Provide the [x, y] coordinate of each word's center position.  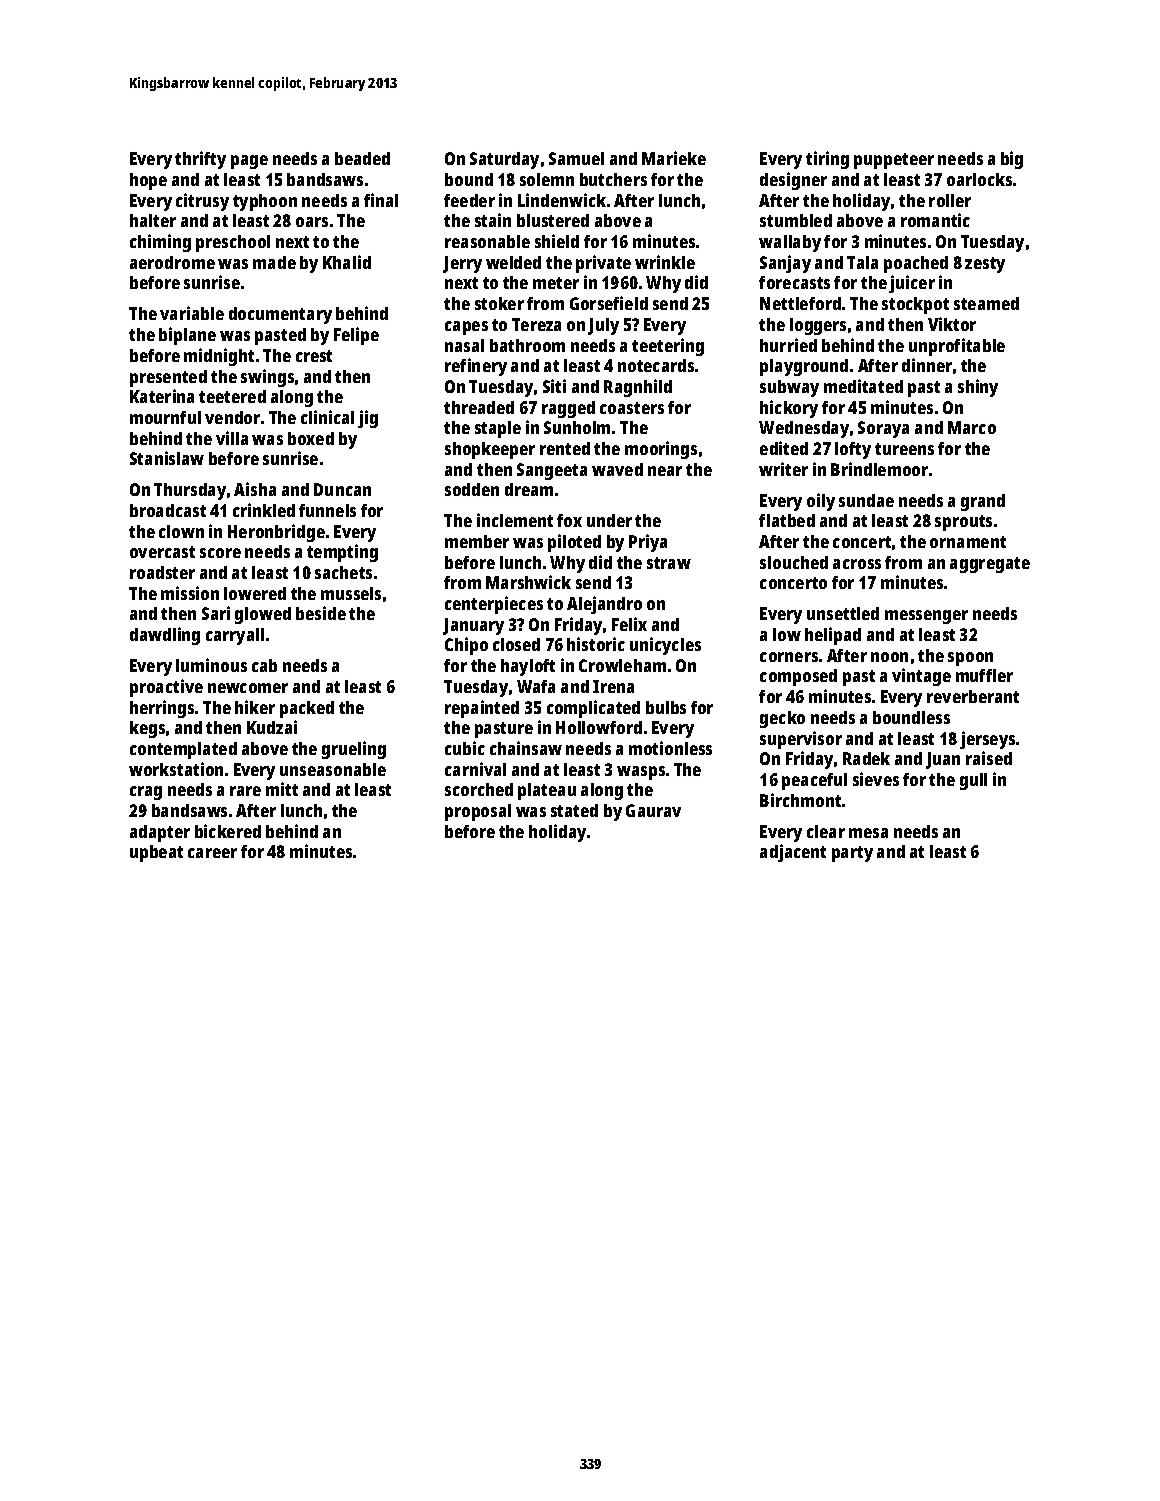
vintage [921, 677]
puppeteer [894, 161]
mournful [165, 417]
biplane [187, 336]
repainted [482, 709]
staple [498, 429]
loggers [818, 326]
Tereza [536, 324]
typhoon [265, 202]
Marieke [674, 158]
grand [983, 502]
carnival [475, 769]
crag [146, 793]
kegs [147, 729]
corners [789, 657]
